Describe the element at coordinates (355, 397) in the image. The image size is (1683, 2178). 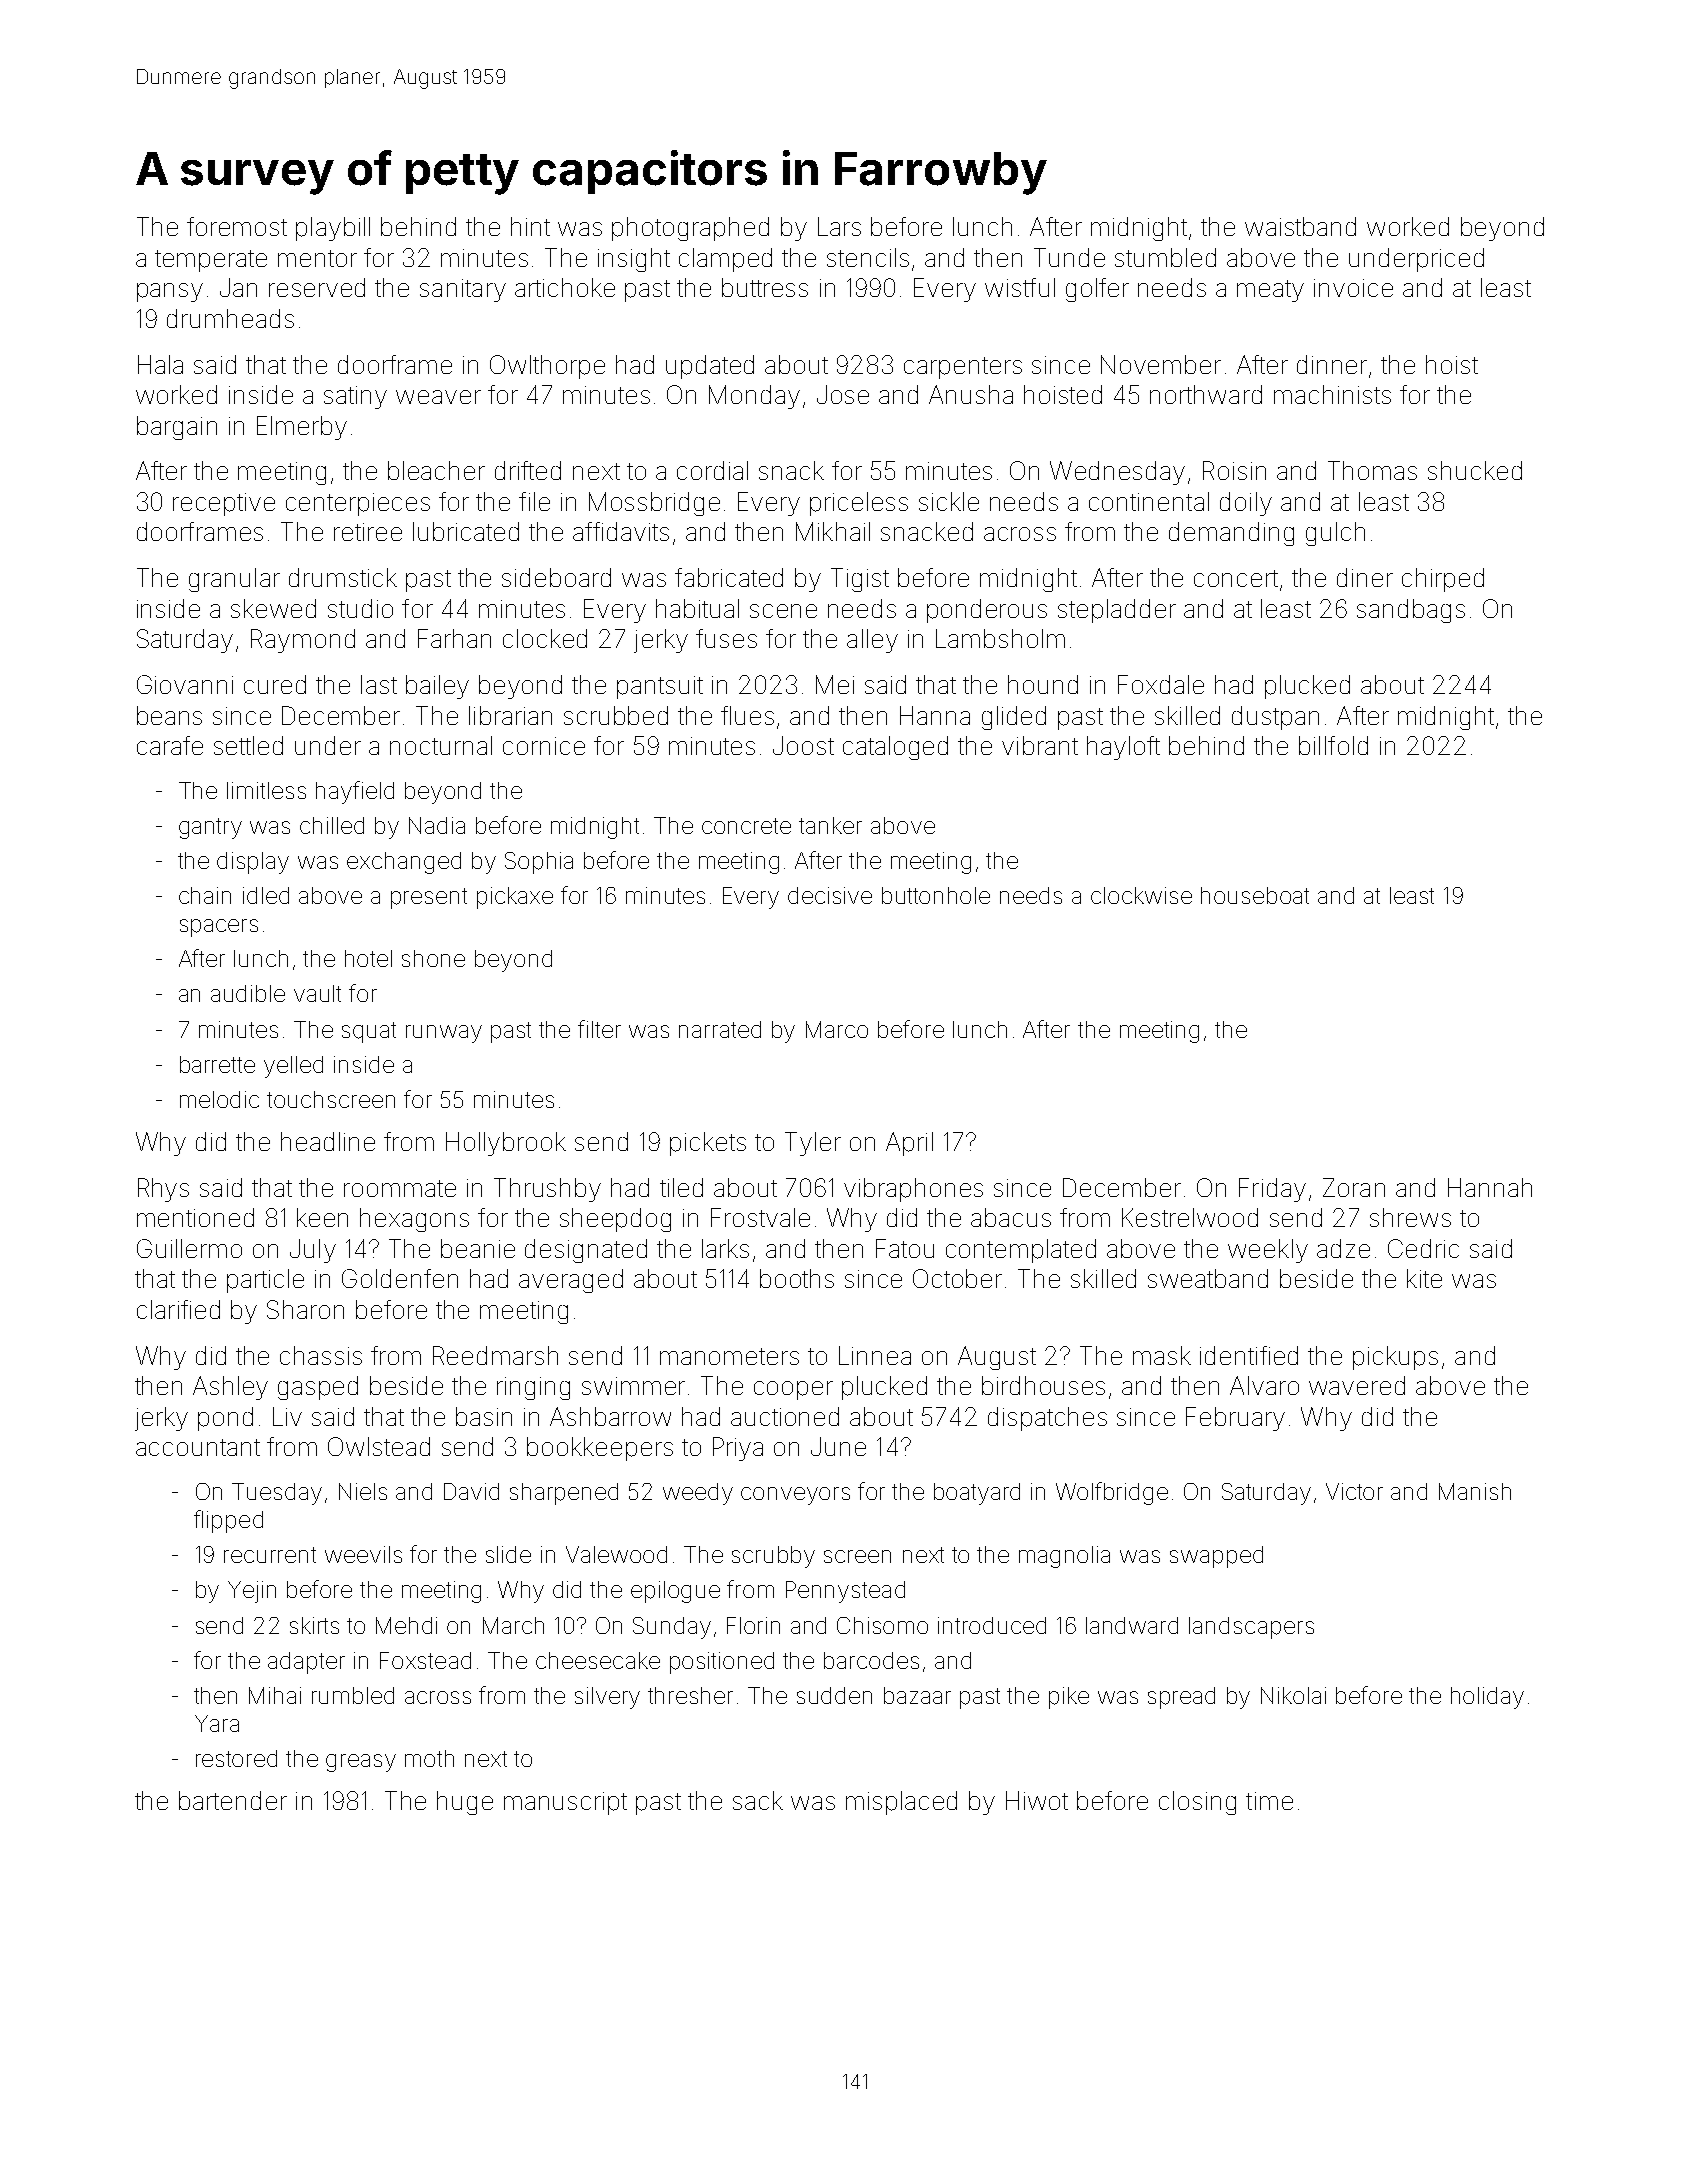
I see `satiny` at that location.
